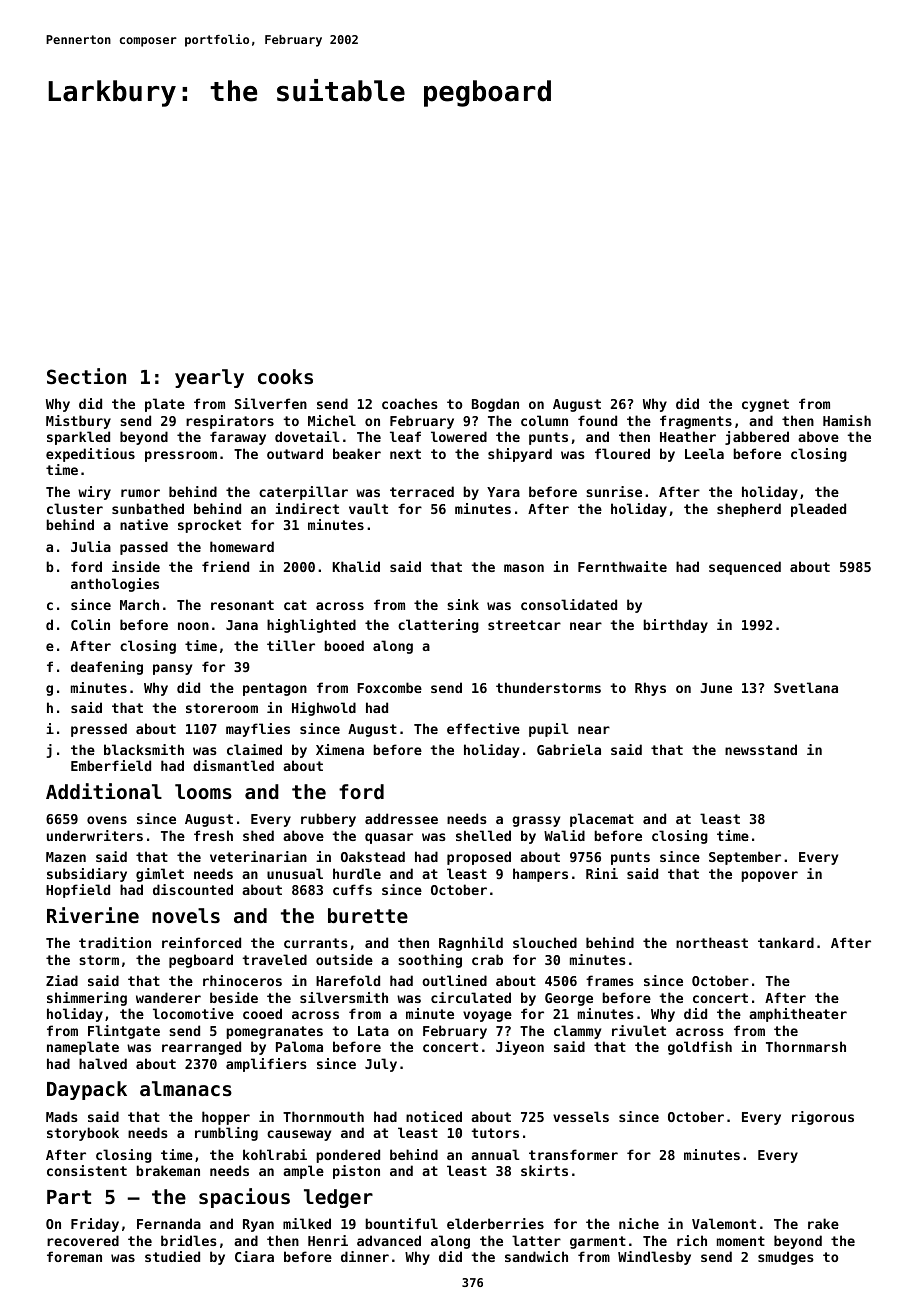 The image size is (924, 1308). Describe the element at coordinates (83, 1240) in the screenshot. I see `recovered` at that location.
